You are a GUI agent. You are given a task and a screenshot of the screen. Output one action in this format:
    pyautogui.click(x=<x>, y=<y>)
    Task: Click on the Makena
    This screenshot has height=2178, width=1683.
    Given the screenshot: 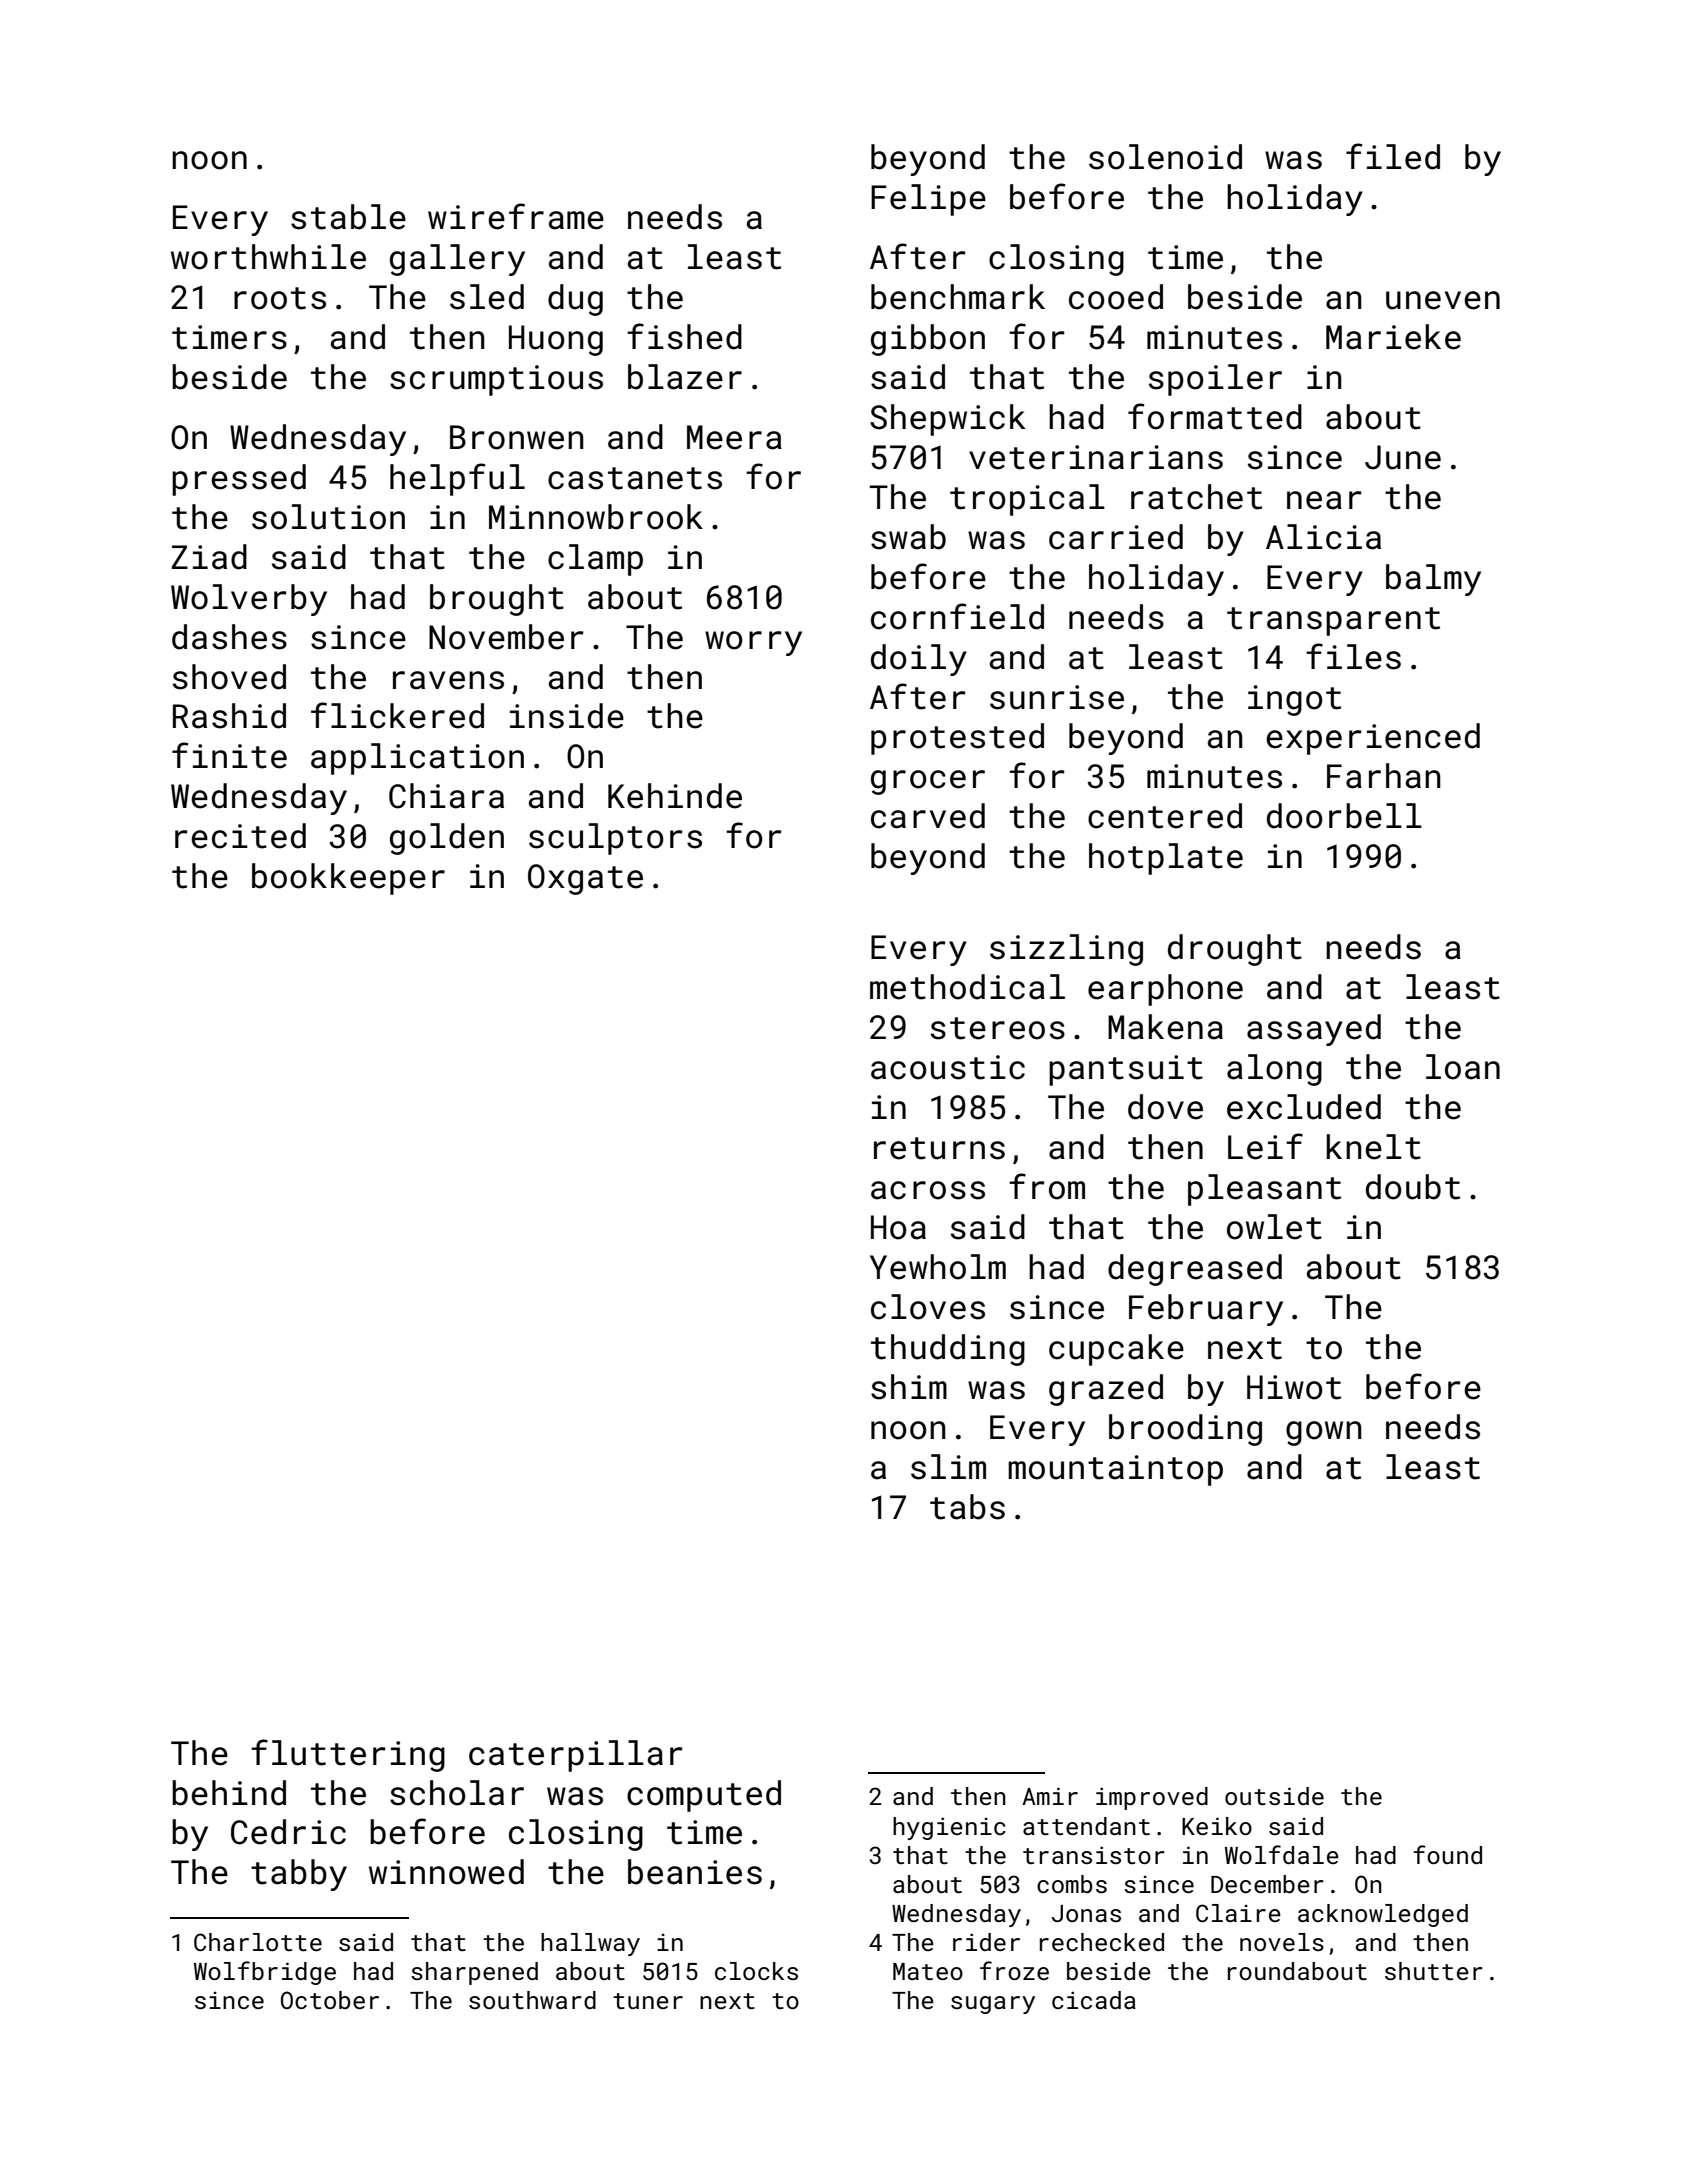 What is the action you would take?
    pyautogui.click(x=1165, y=1027)
